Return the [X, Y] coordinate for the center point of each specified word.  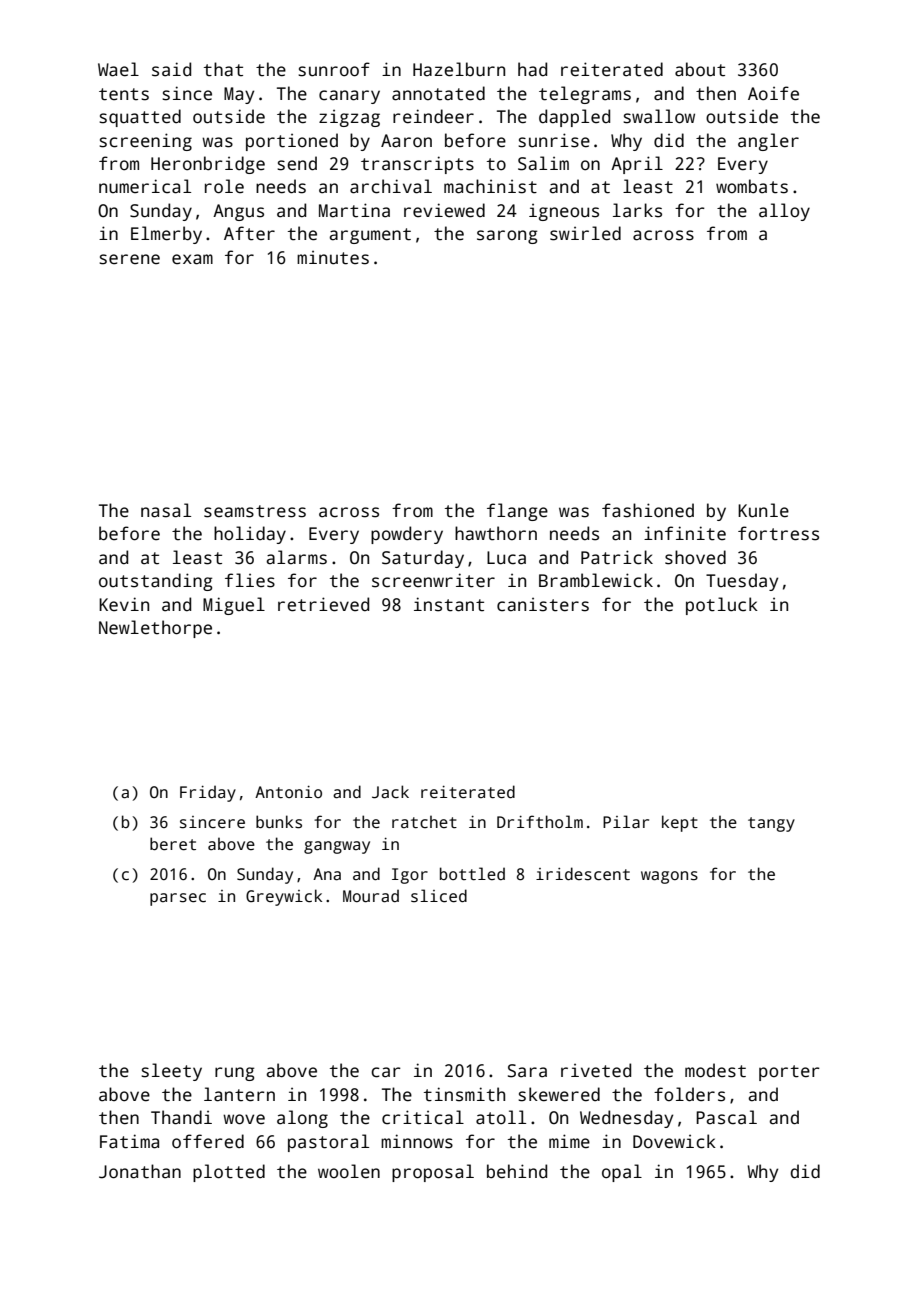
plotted [229, 1173]
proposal [433, 1173]
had [532, 69]
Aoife [773, 93]
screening [145, 142]
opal [622, 1173]
